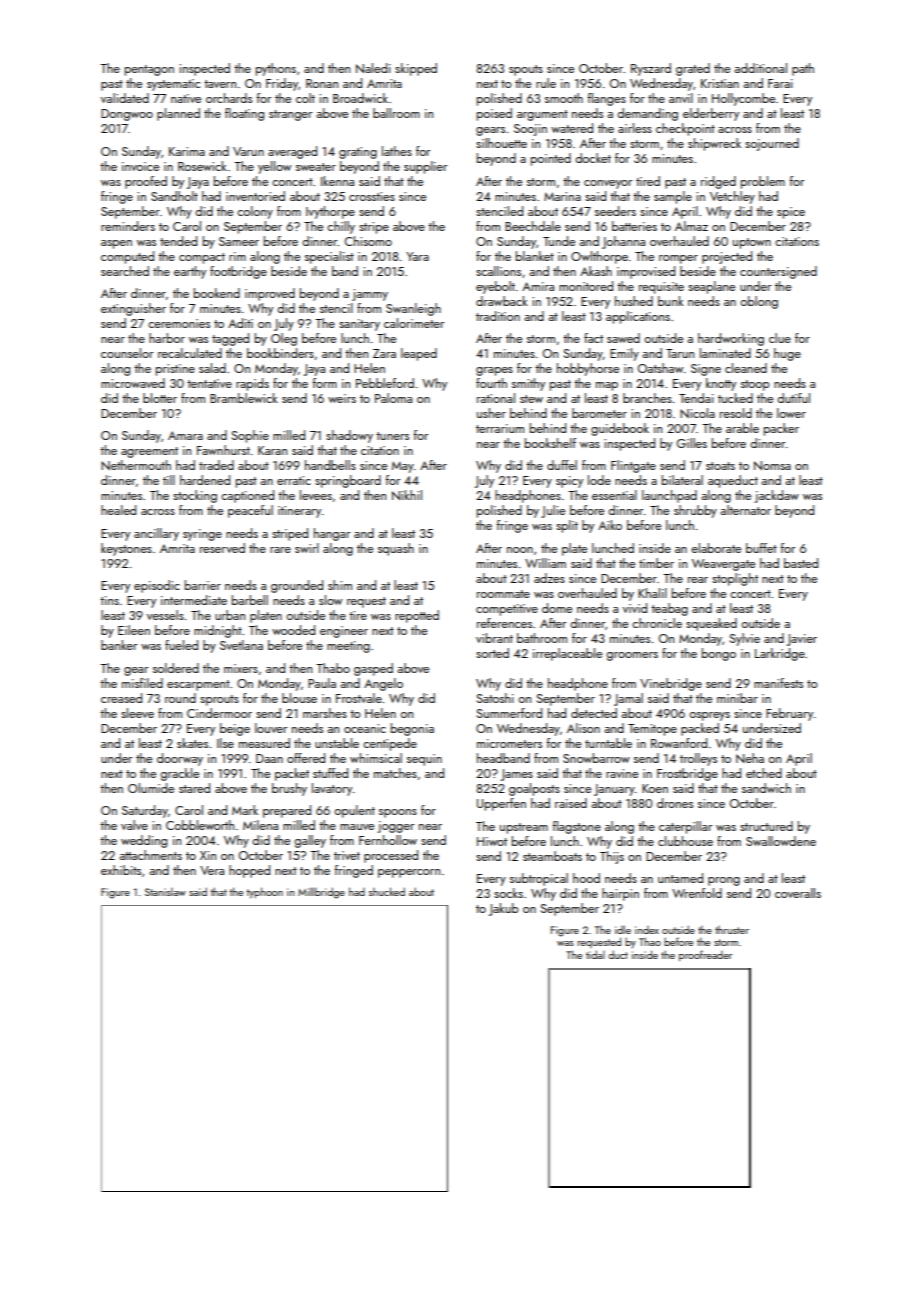  Describe the element at coordinates (803, 69) in the page. I see `path` at that location.
